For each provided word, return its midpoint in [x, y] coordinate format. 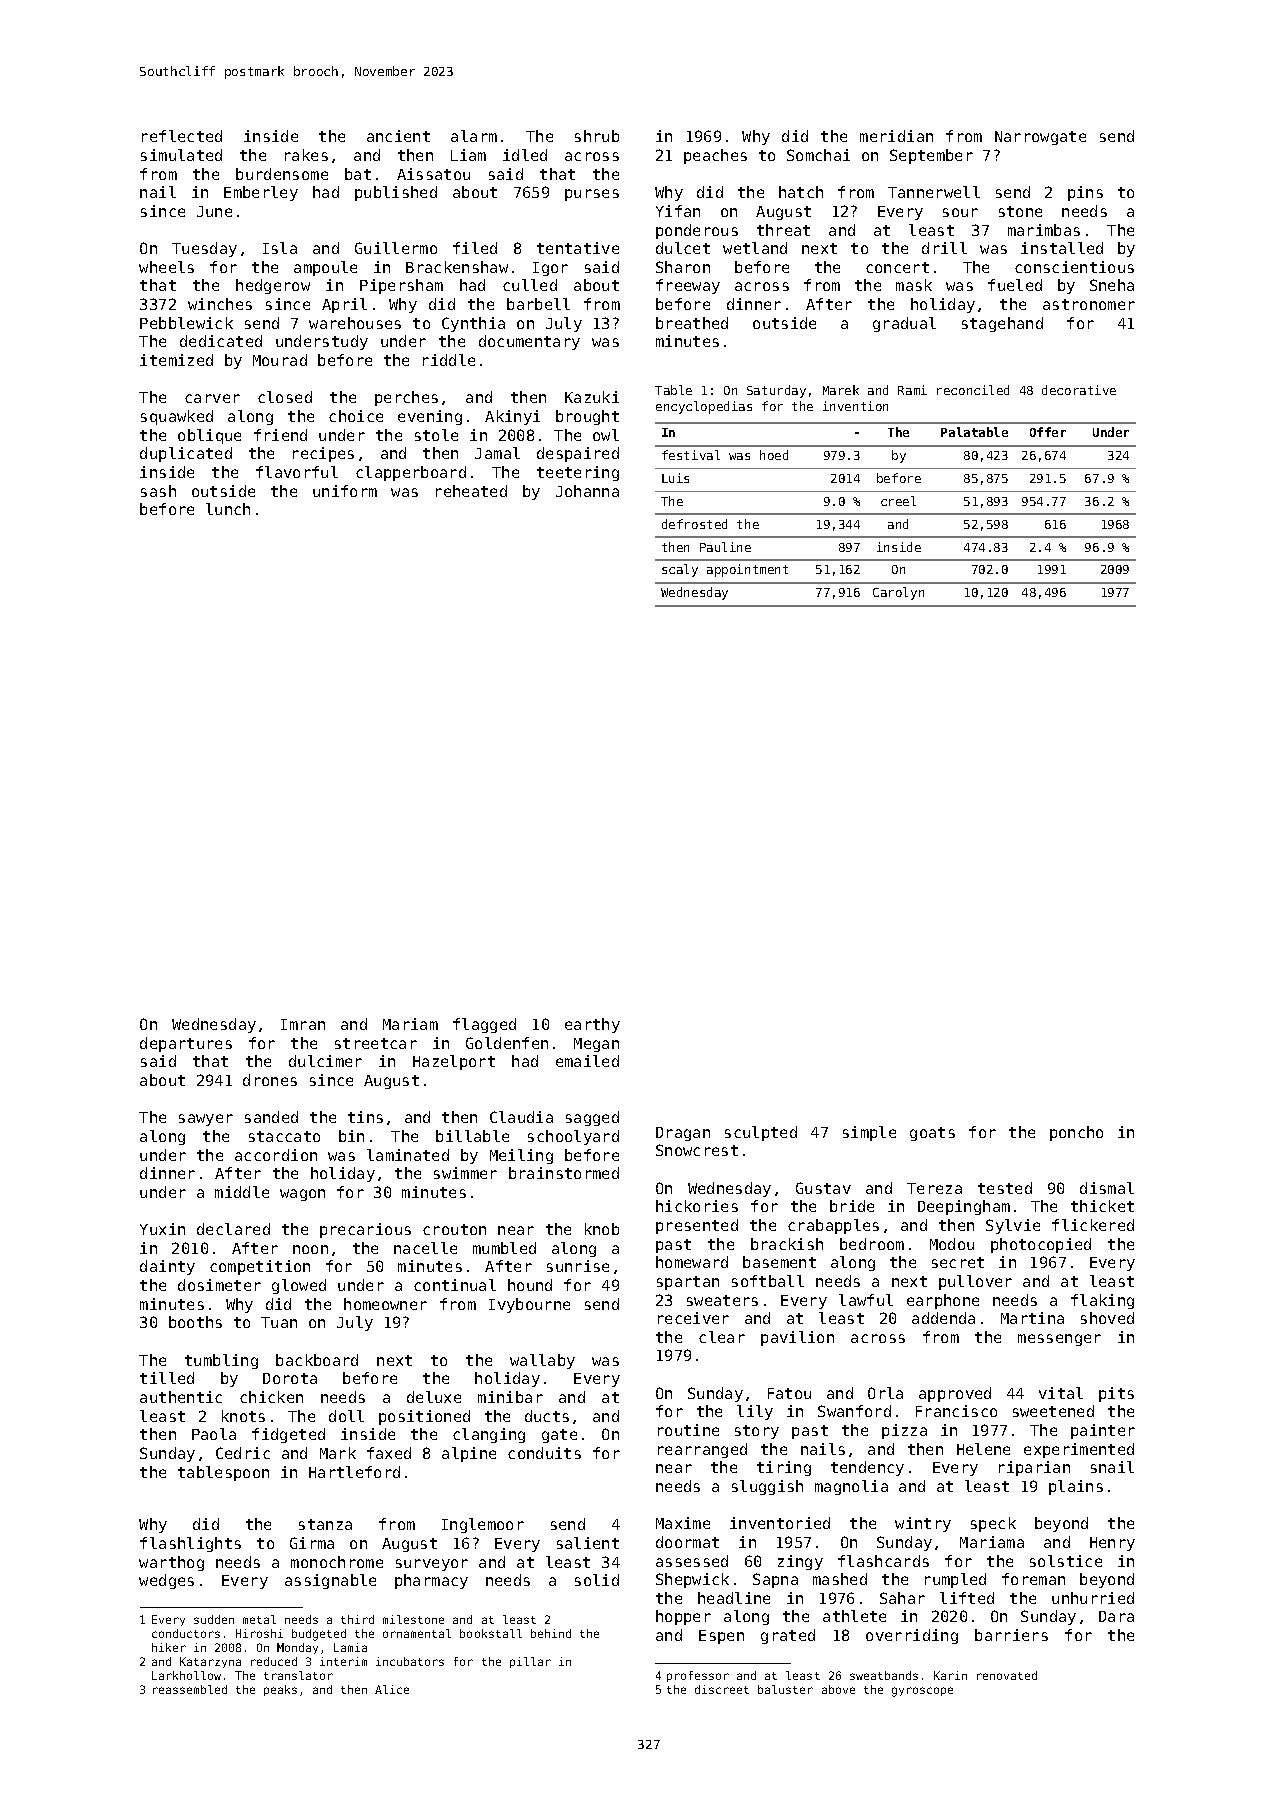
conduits [544, 1453]
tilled [167, 1378]
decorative [1079, 390]
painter [1103, 1431]
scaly [680, 570]
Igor [550, 269]
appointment [747, 570]
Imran [303, 1024]
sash [158, 491]
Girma [312, 1543]
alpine [469, 1454]
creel [898, 501]
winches [220, 304]
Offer [1048, 432]
